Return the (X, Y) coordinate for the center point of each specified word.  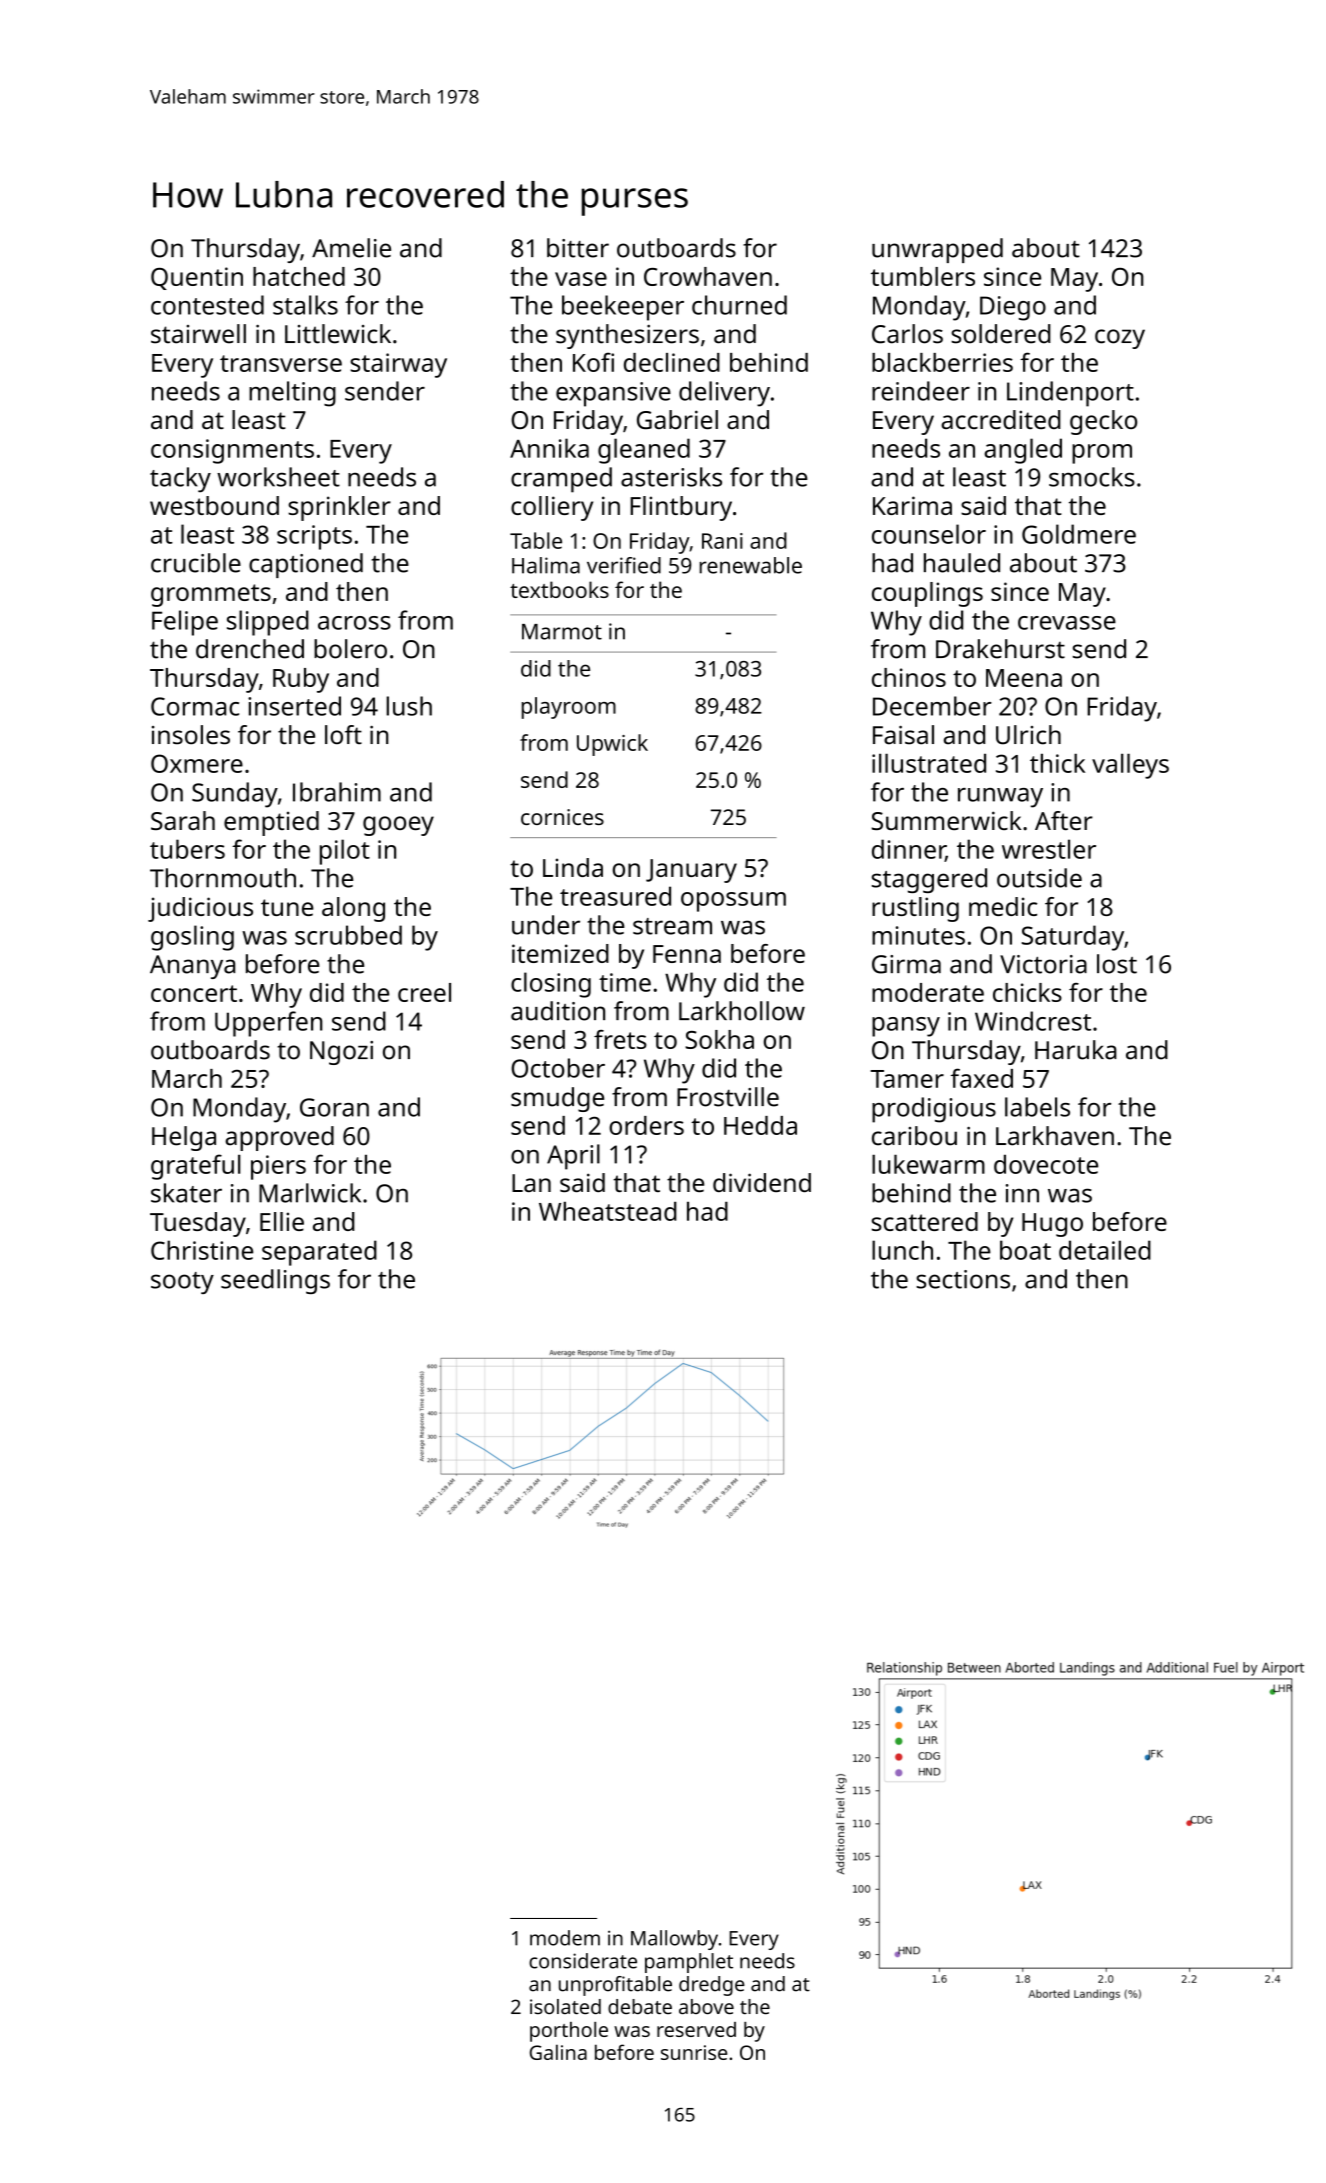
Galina (558, 2052)
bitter (578, 248)
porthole (569, 2032)
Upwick (612, 745)
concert (194, 993)
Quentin (197, 278)
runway (1000, 798)
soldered (1001, 334)
